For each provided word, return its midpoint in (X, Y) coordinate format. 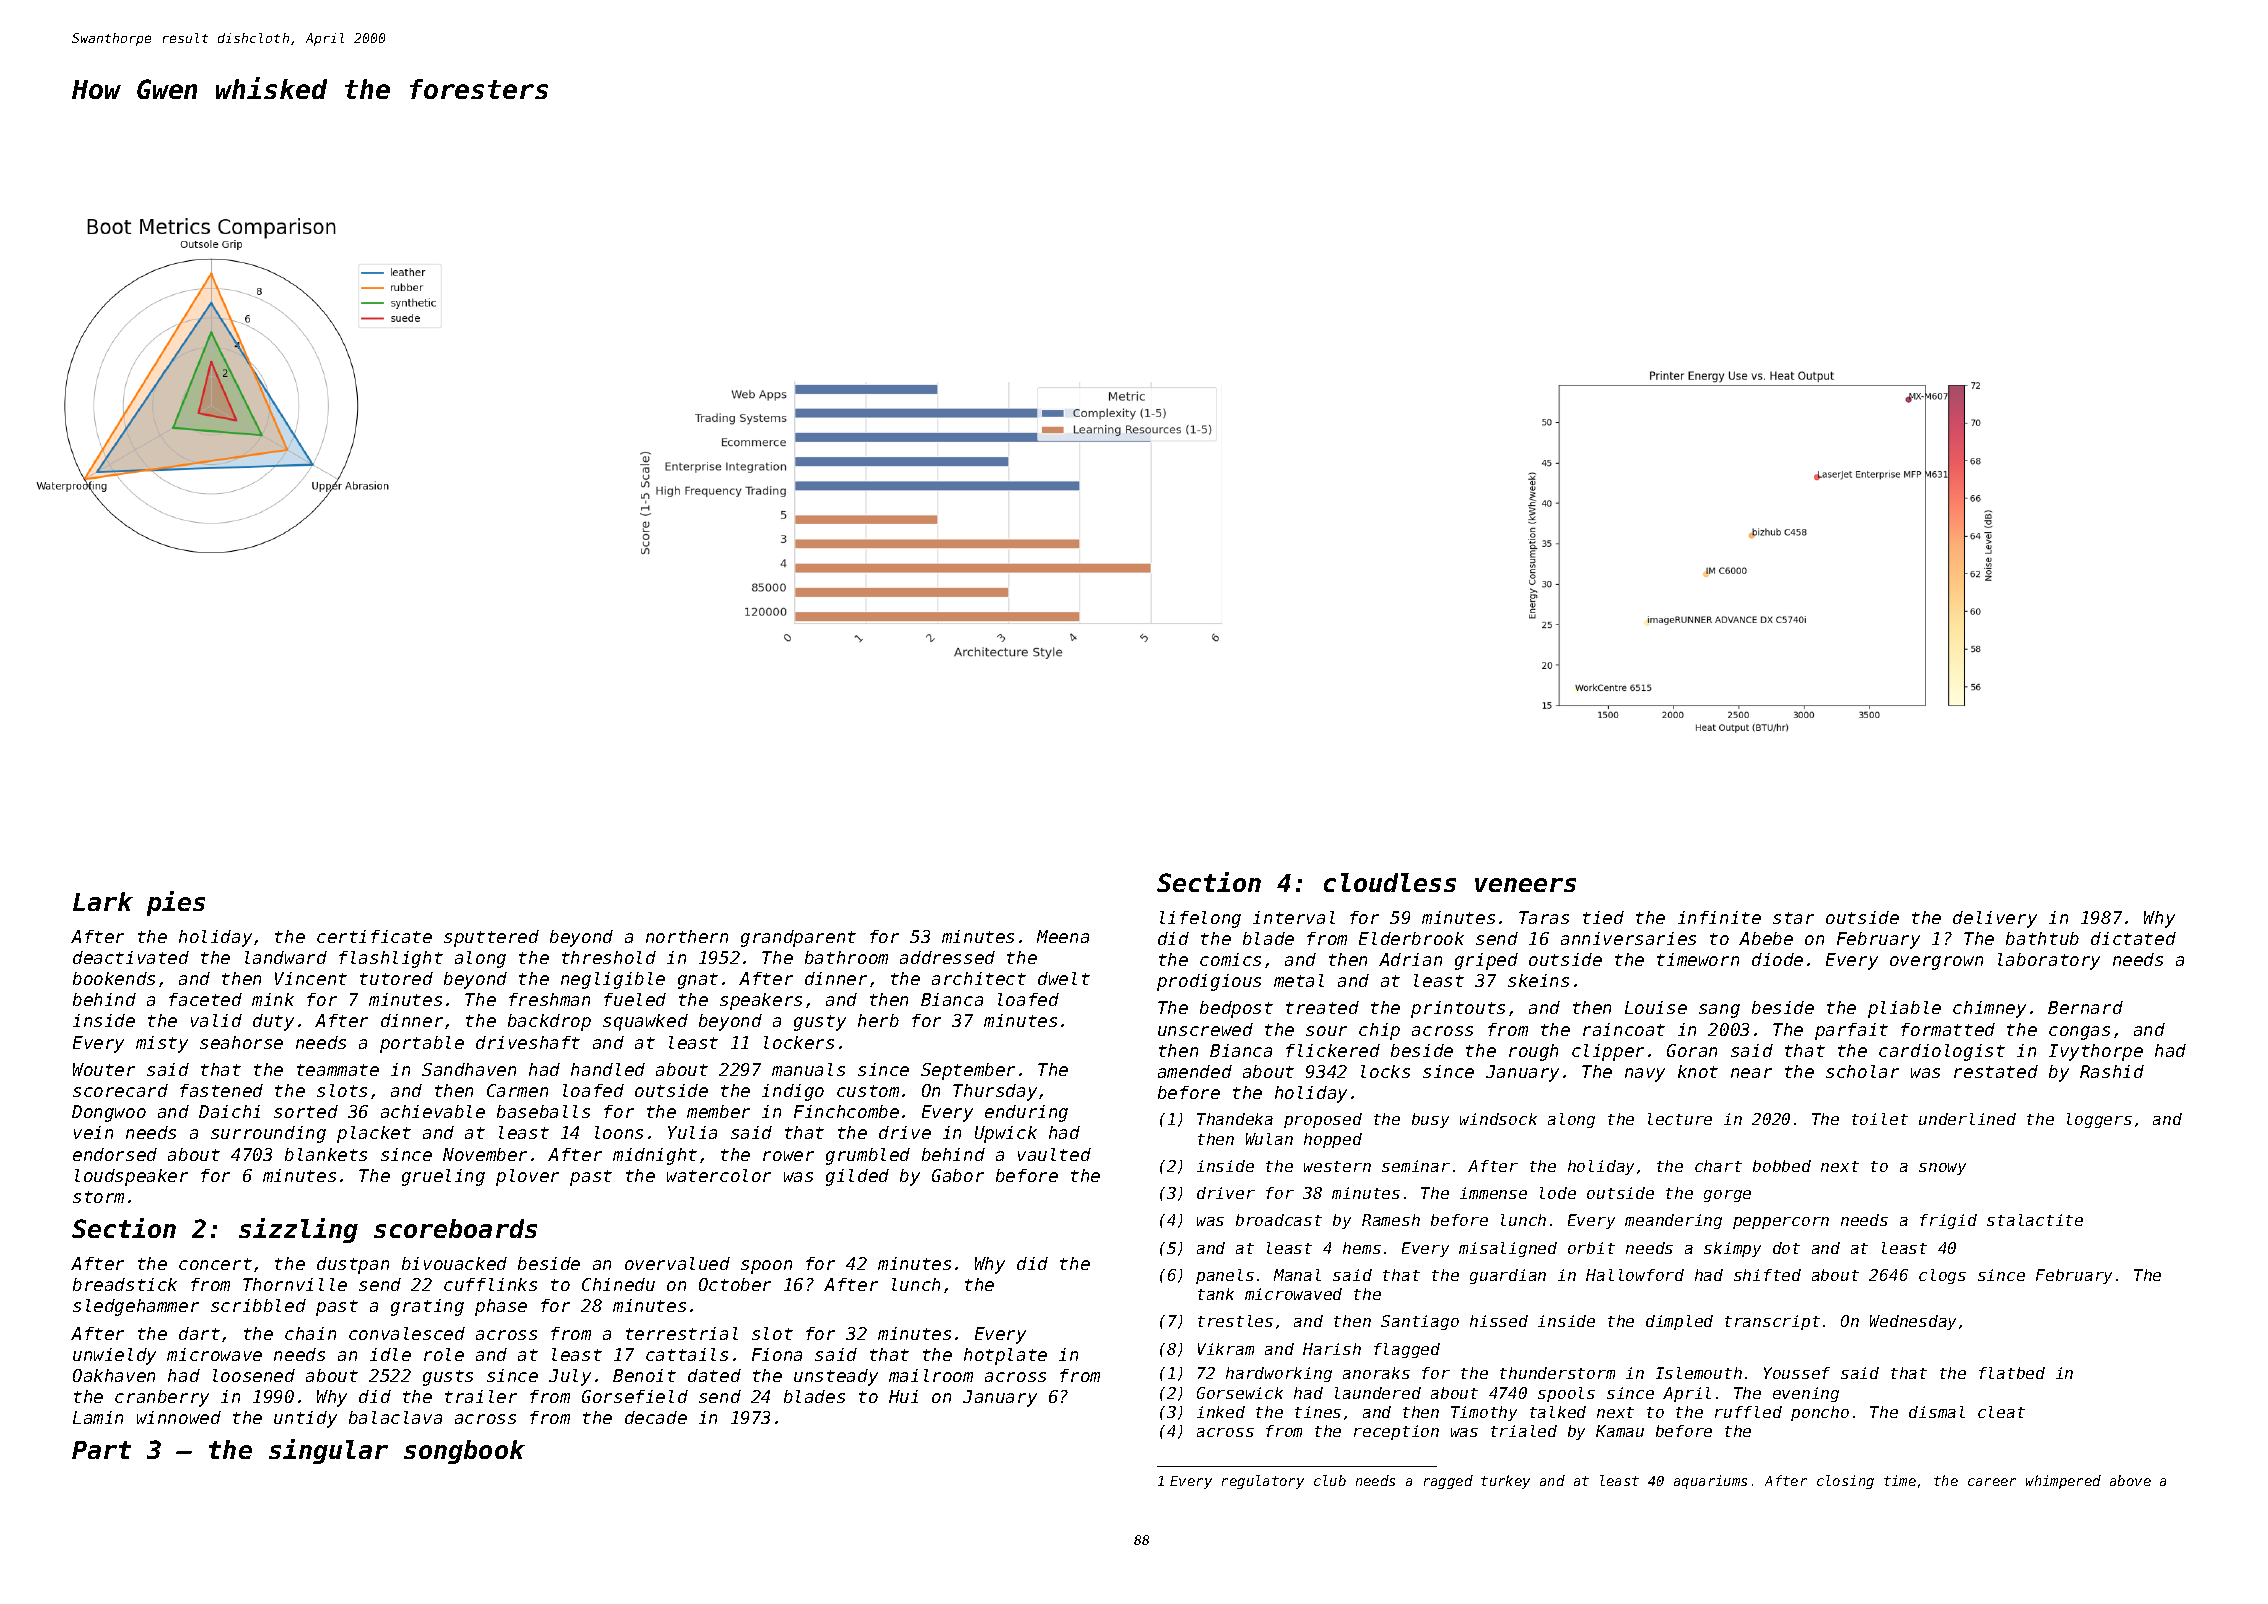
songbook (464, 1452)
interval (1294, 917)
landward (286, 957)
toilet (1880, 1119)
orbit (1591, 1248)
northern (687, 936)
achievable (433, 1111)
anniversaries (1628, 938)
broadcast (1279, 1220)
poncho (1820, 1413)
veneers (1525, 885)
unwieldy (114, 1356)
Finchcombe (846, 1111)
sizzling (298, 1230)
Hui (903, 1396)
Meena (1063, 936)
